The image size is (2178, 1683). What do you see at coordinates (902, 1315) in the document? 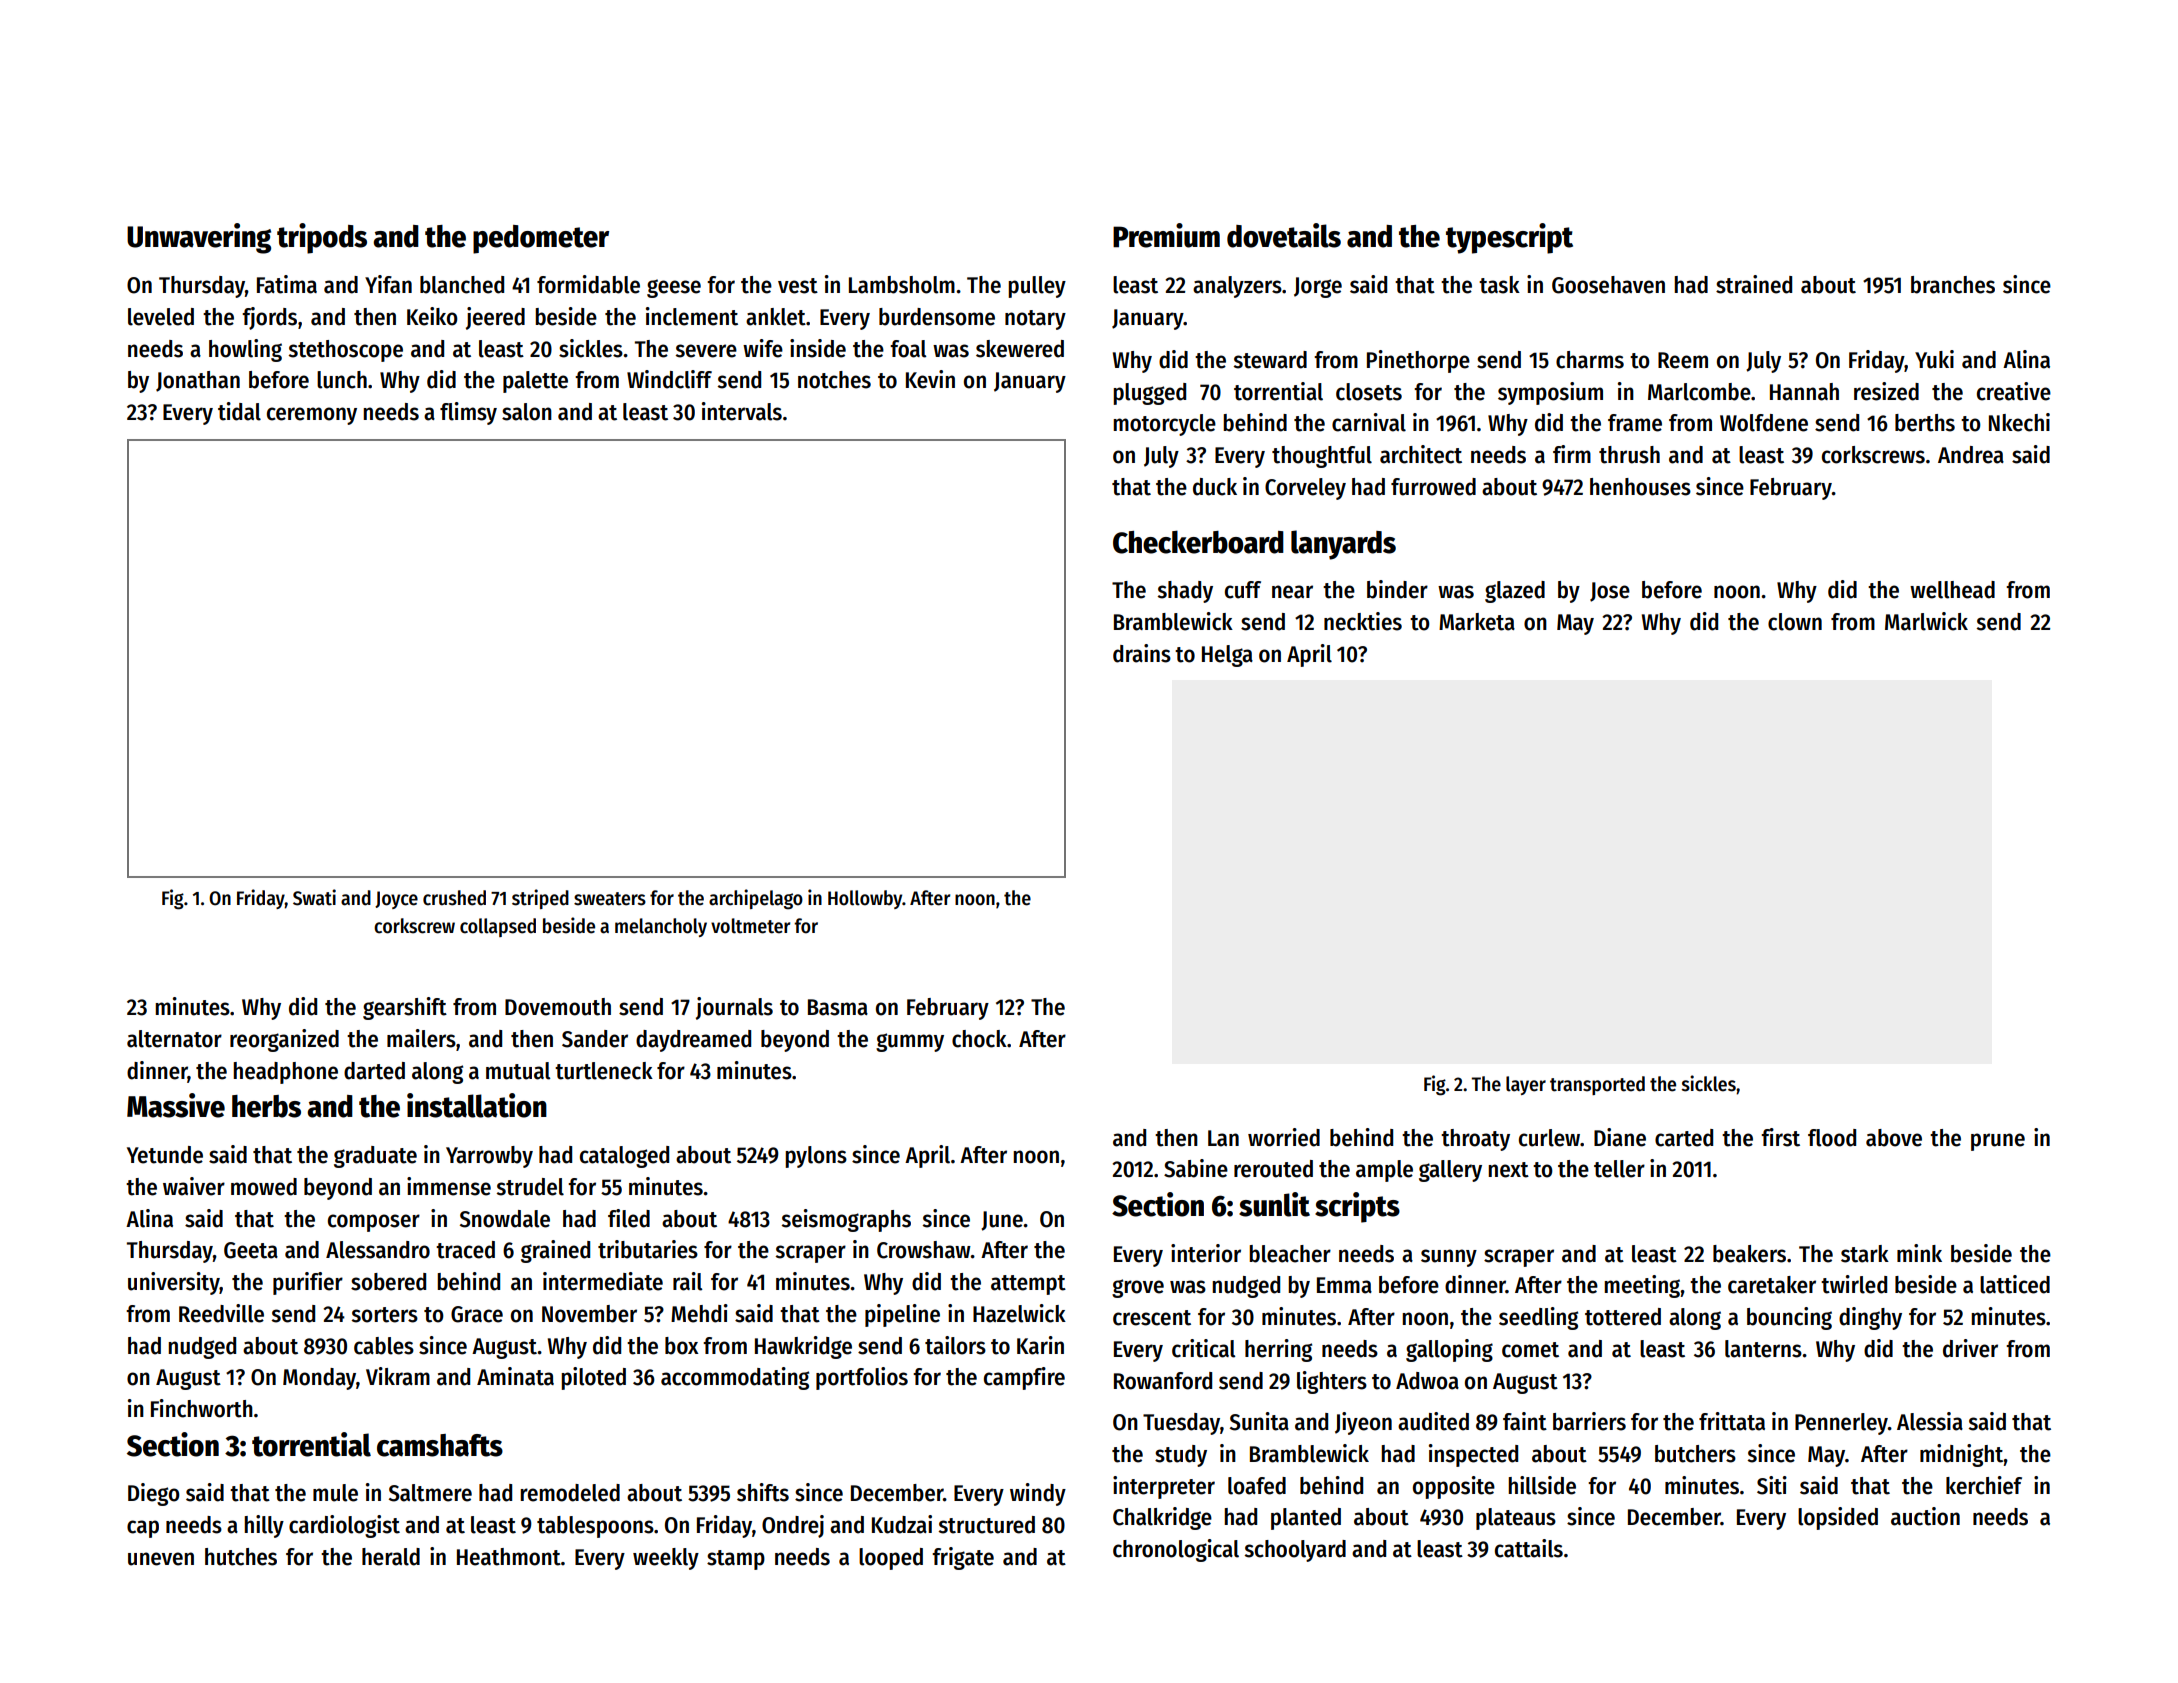
I see `pipeline` at bounding box center [902, 1315].
